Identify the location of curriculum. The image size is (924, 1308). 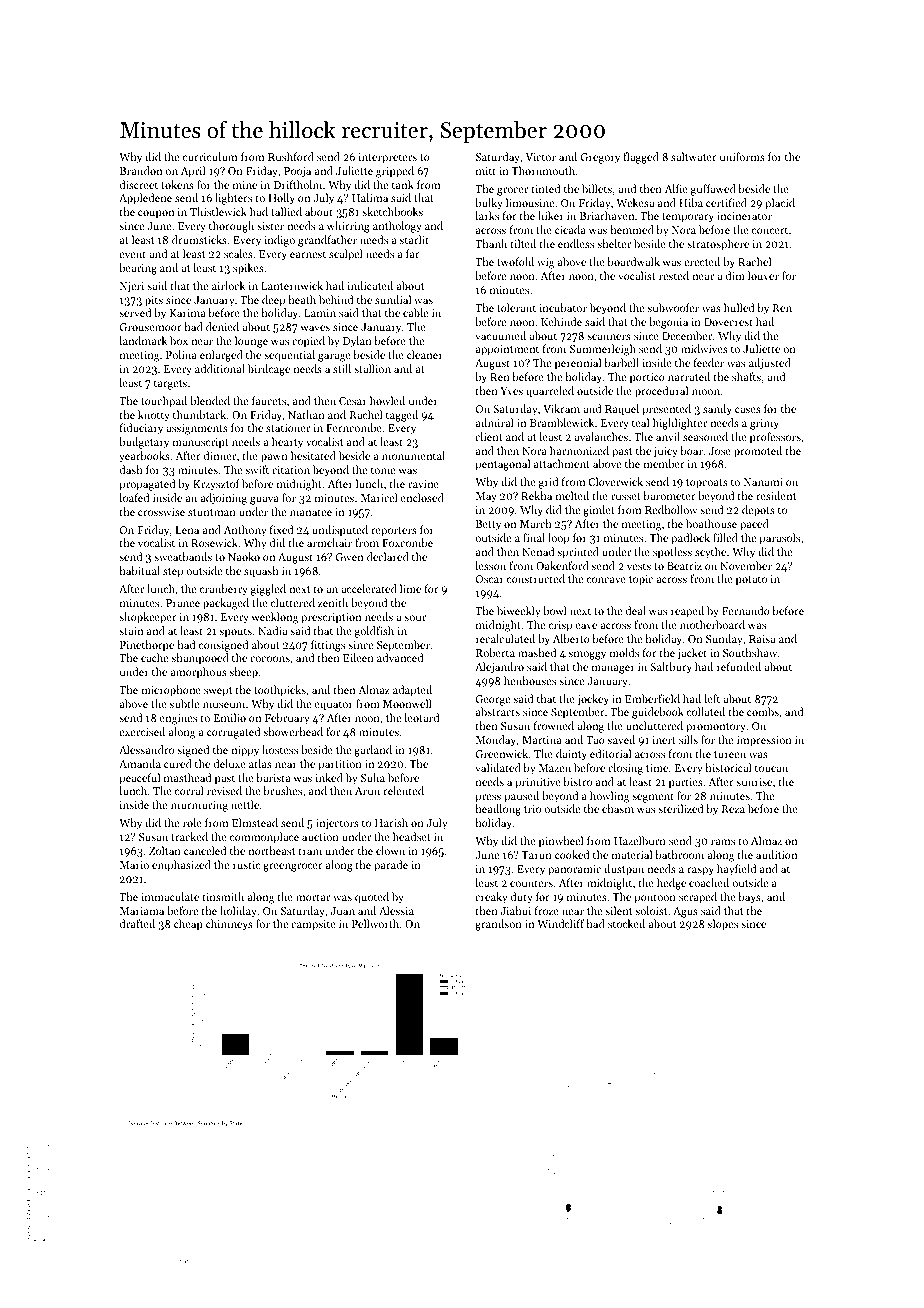
(210, 156).
